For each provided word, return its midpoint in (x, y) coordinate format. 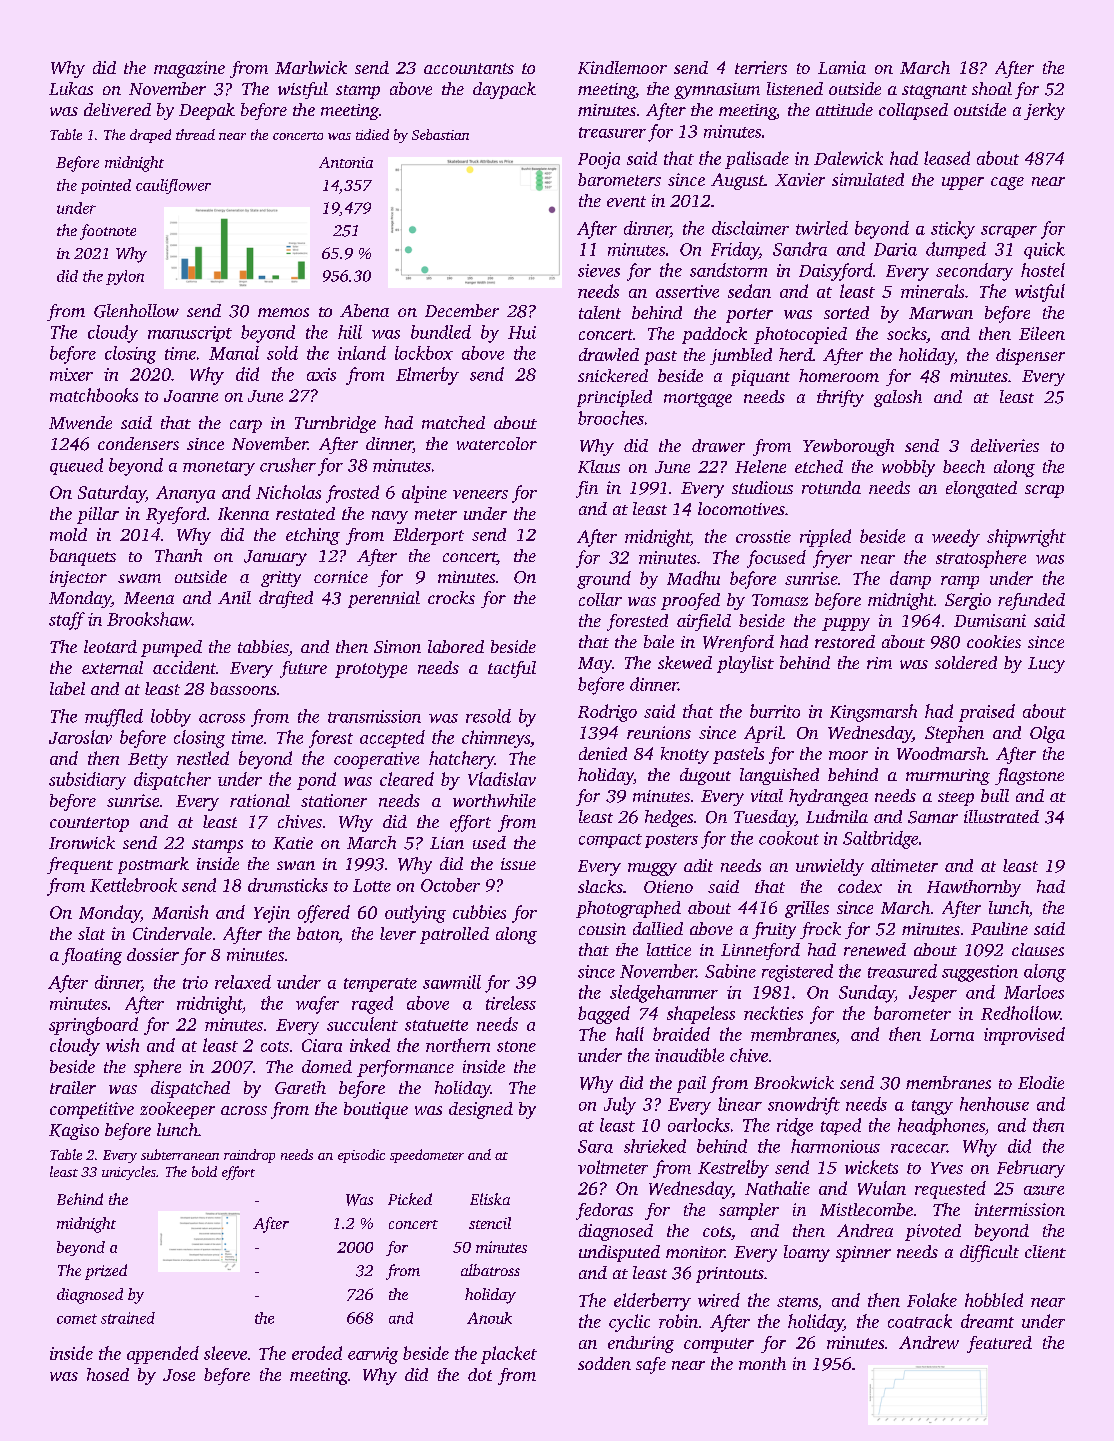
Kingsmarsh (873, 713)
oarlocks (699, 1125)
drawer (718, 445)
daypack (504, 90)
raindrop (249, 1156)
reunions (659, 732)
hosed (108, 1374)
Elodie (1041, 1082)
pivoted (933, 1232)
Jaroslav (80, 737)
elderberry (652, 1302)
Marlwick (311, 67)
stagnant (934, 92)
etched (819, 466)
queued (76, 466)
